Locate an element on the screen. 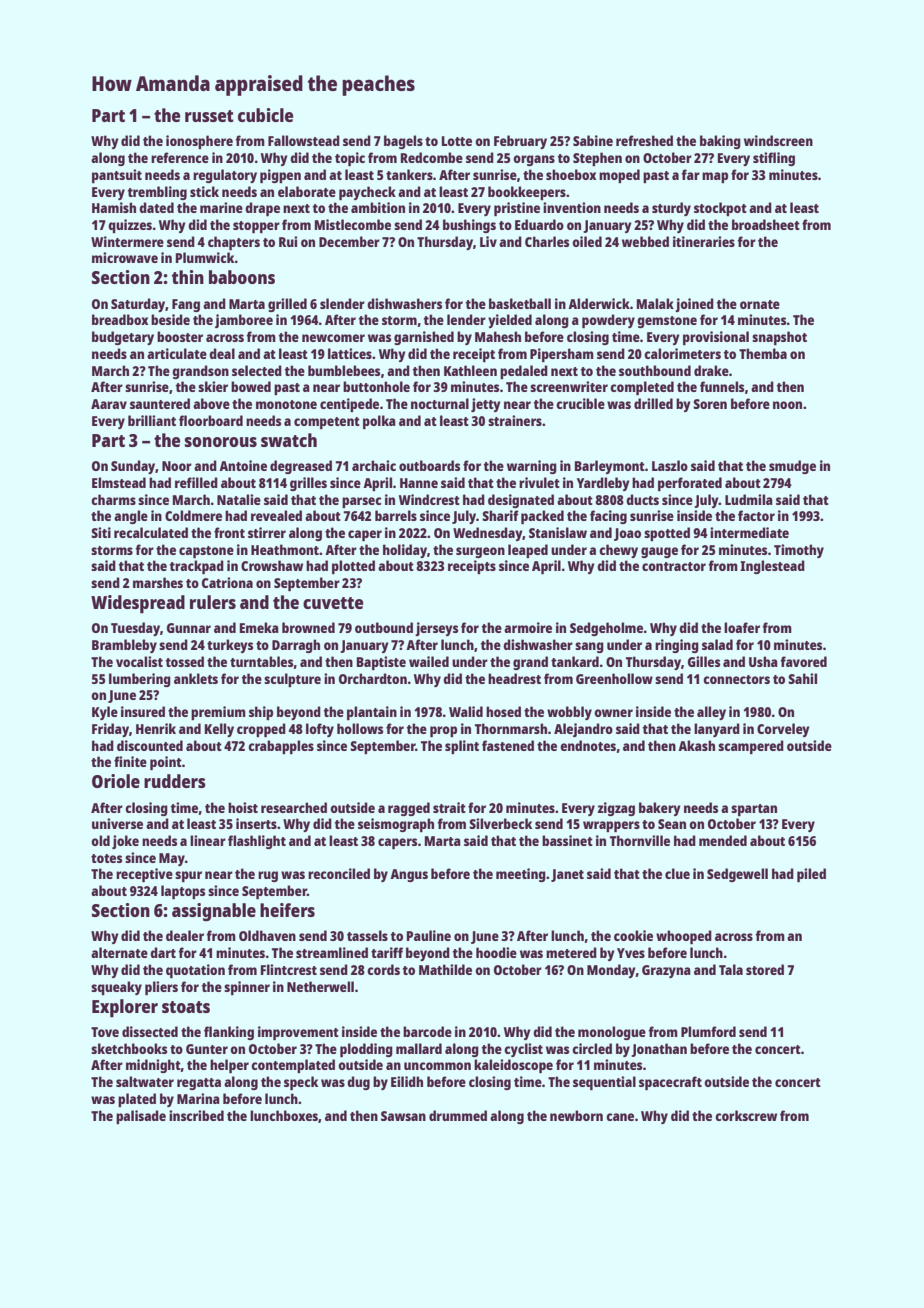 The image size is (924, 1308). Sabine is located at coordinates (593, 140).
